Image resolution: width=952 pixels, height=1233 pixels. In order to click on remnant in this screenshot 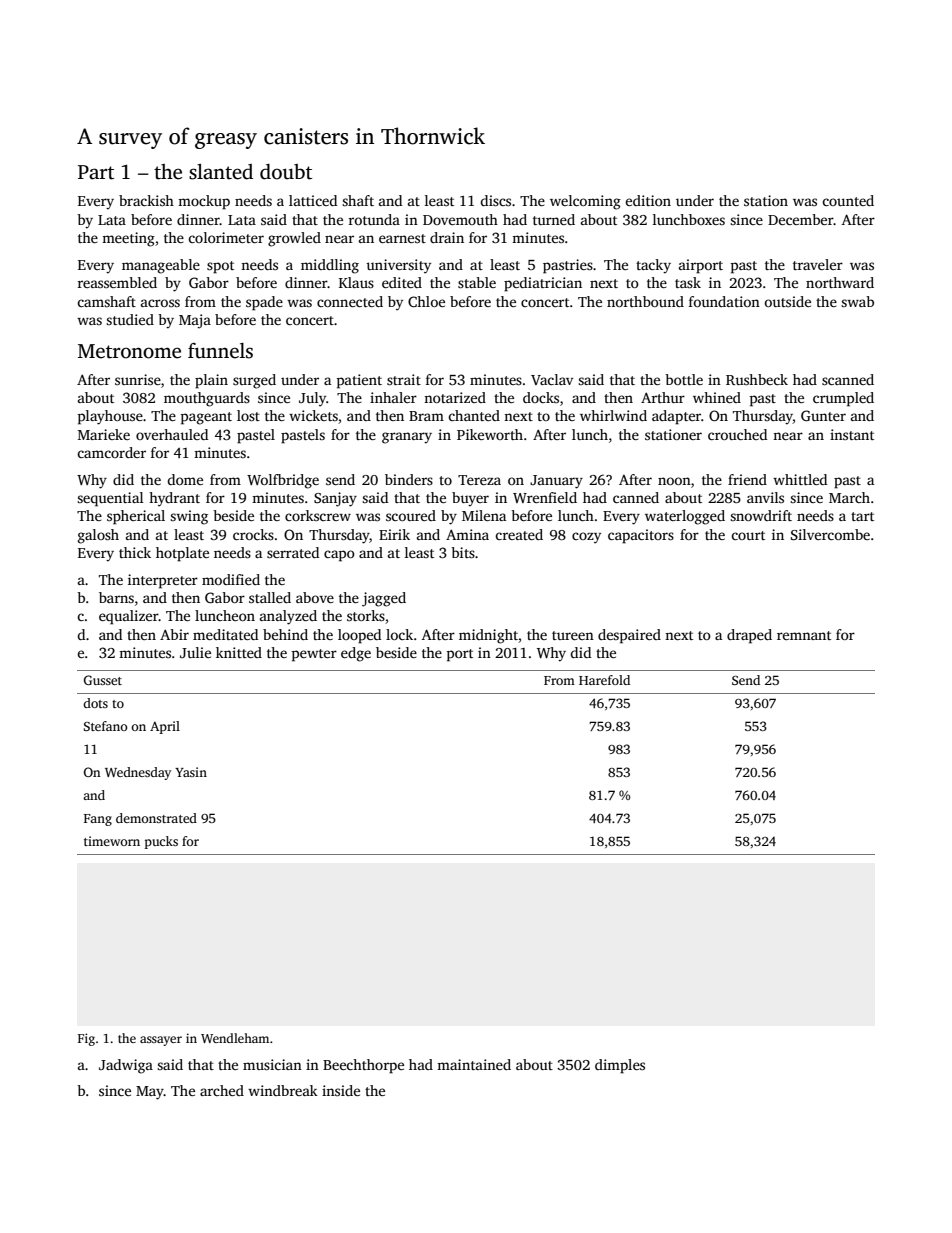, I will do `click(804, 635)`.
